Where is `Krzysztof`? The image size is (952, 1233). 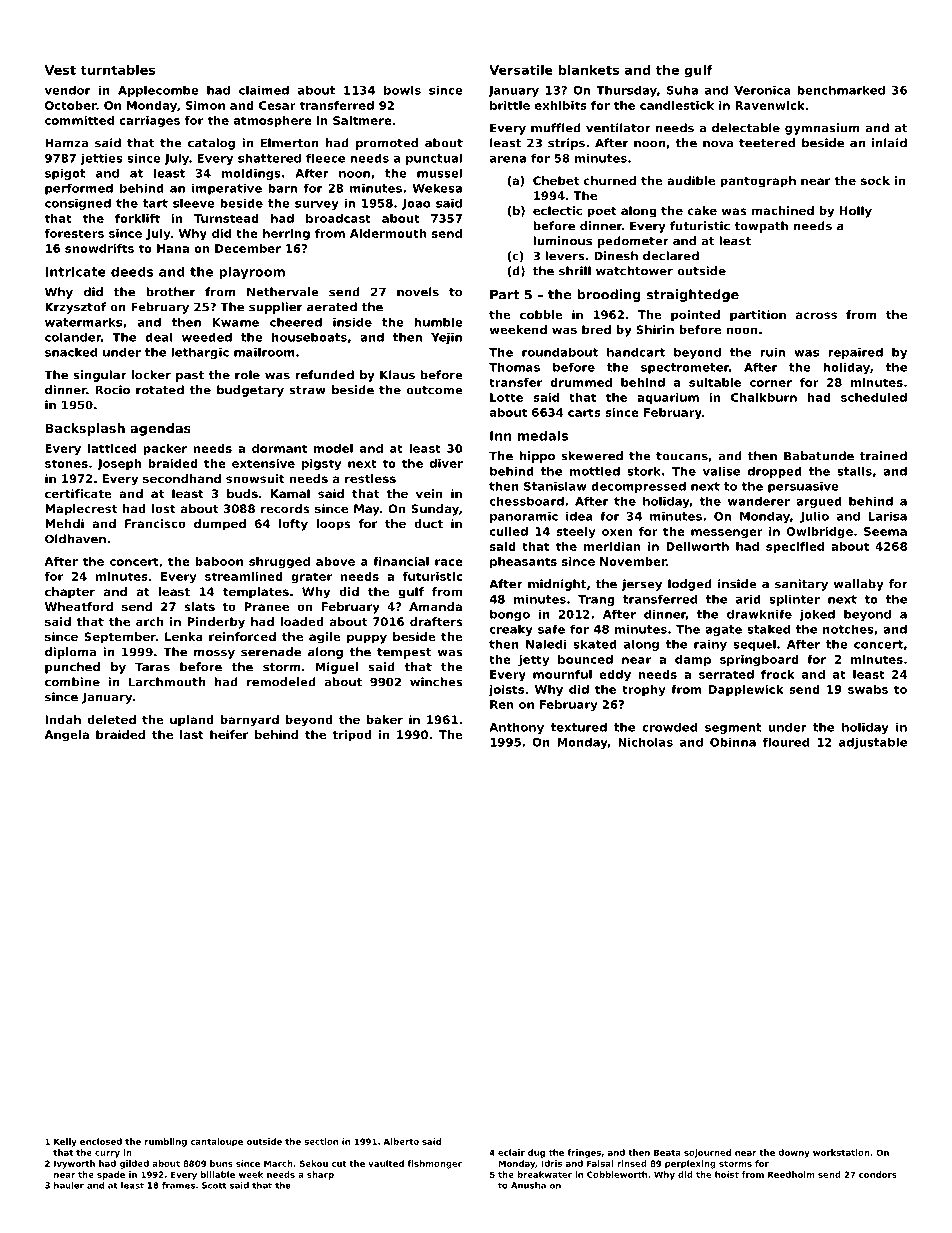 Krzysztof is located at coordinates (75, 308).
